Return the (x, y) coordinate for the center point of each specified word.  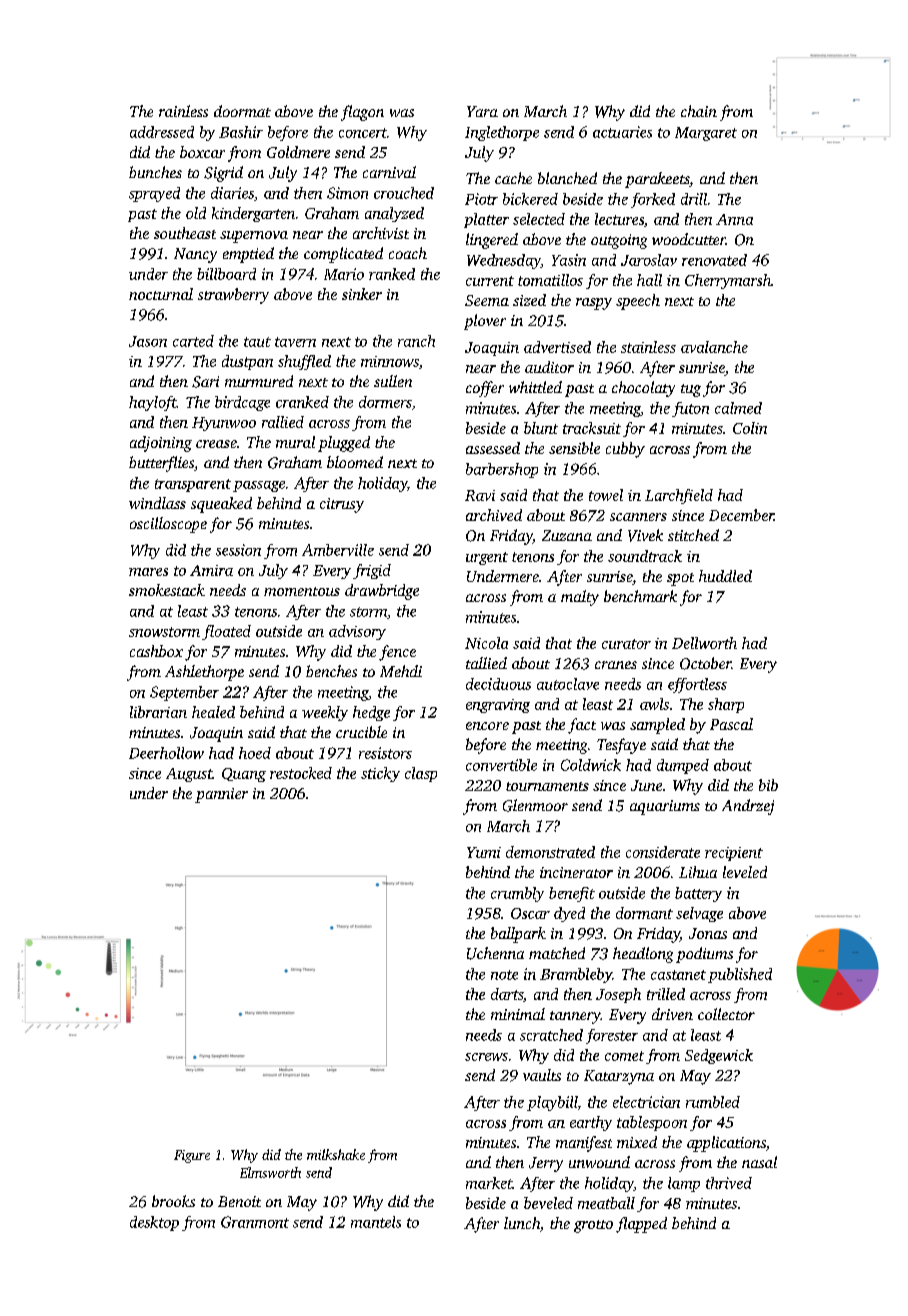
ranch (416, 341)
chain (699, 111)
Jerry (546, 1164)
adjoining (161, 444)
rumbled (713, 1102)
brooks (173, 1201)
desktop (154, 1223)
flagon (362, 113)
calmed (738, 408)
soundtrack (645, 556)
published (740, 975)
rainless (183, 111)
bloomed (355, 462)
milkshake (336, 1154)
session (238, 550)
